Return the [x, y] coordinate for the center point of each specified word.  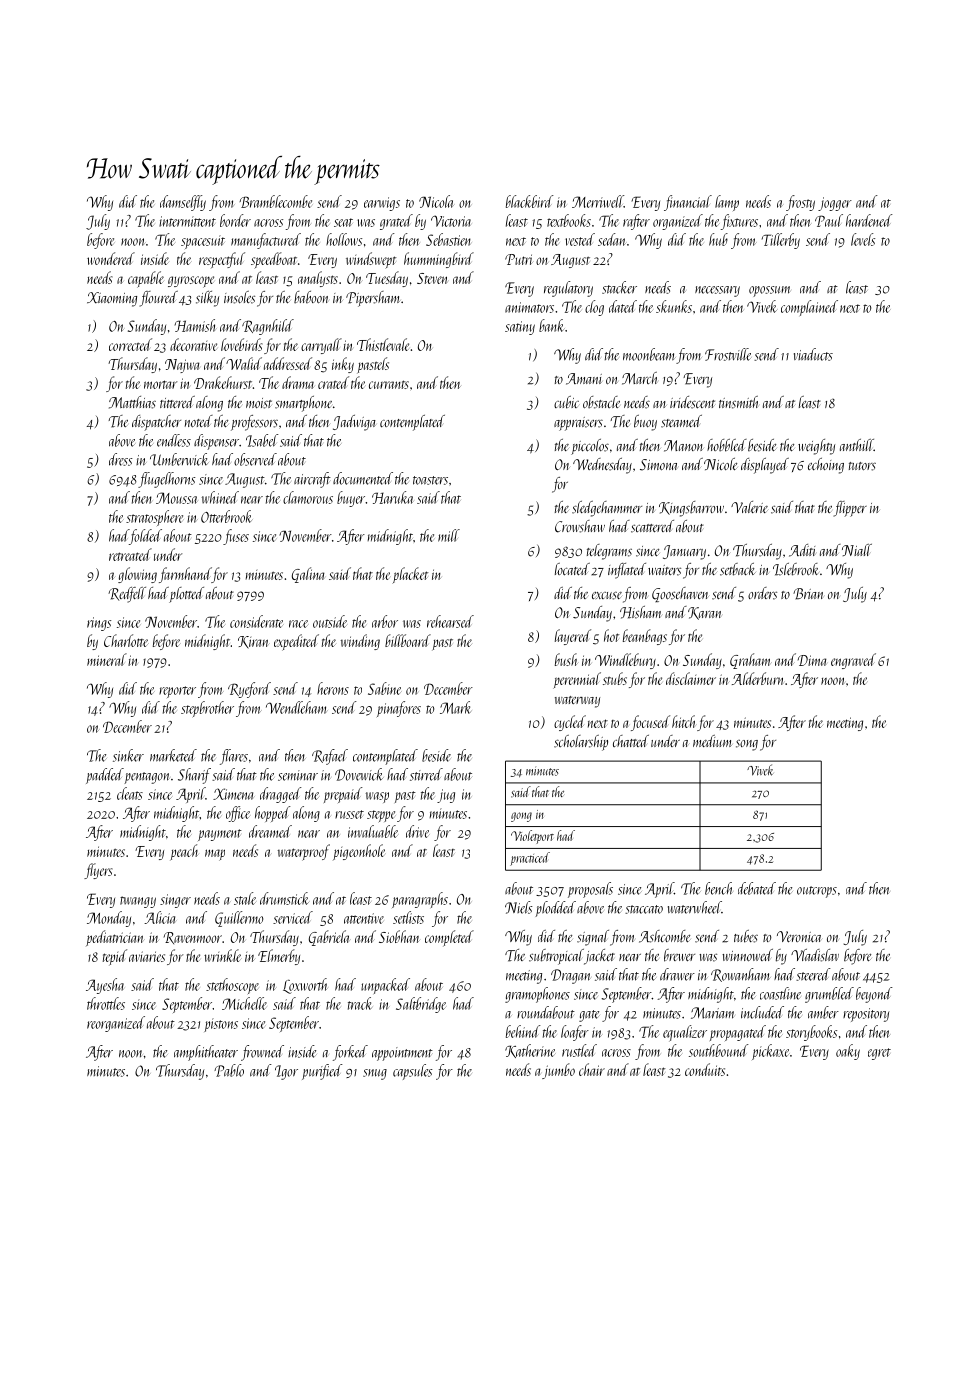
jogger [835, 204]
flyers [98, 871]
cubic [566, 402]
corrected [130, 344]
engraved [853, 661]
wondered [111, 258]
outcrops [817, 892]
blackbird [530, 201]
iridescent [692, 402]
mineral [107, 659]
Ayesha [105, 986]
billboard [408, 640]
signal [593, 938]
